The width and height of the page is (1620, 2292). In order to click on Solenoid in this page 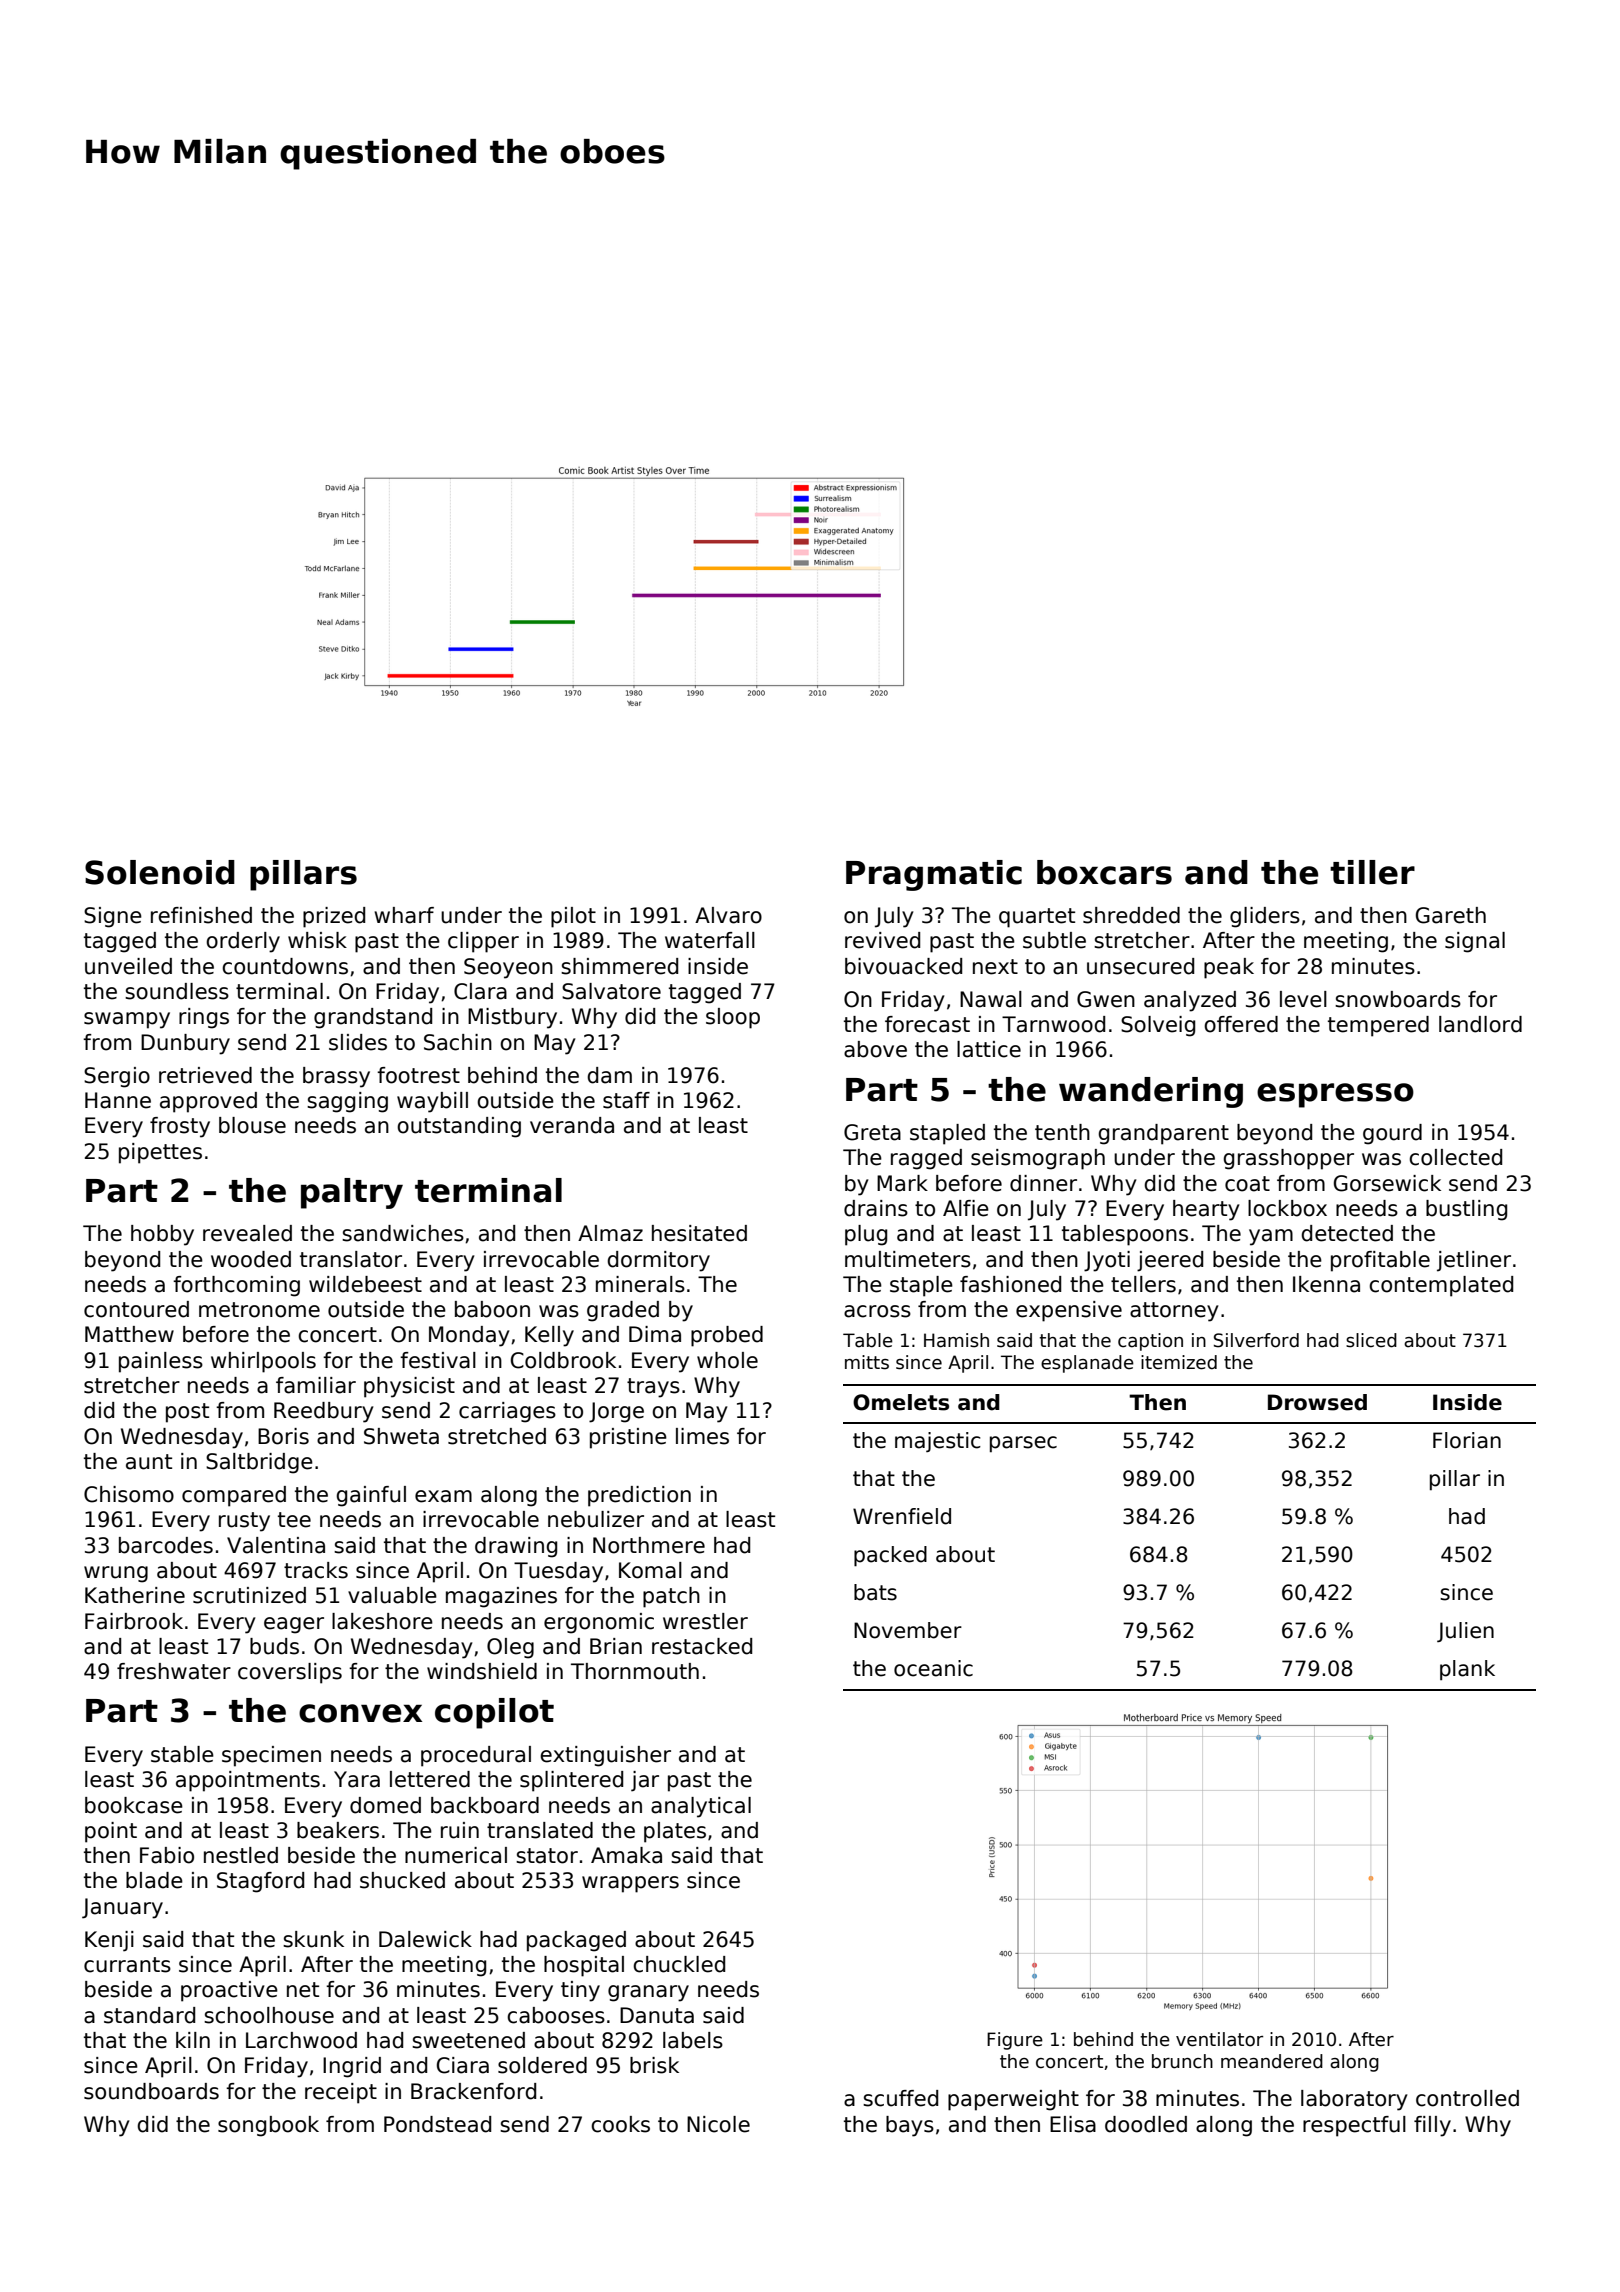, I will do `click(160, 872)`.
